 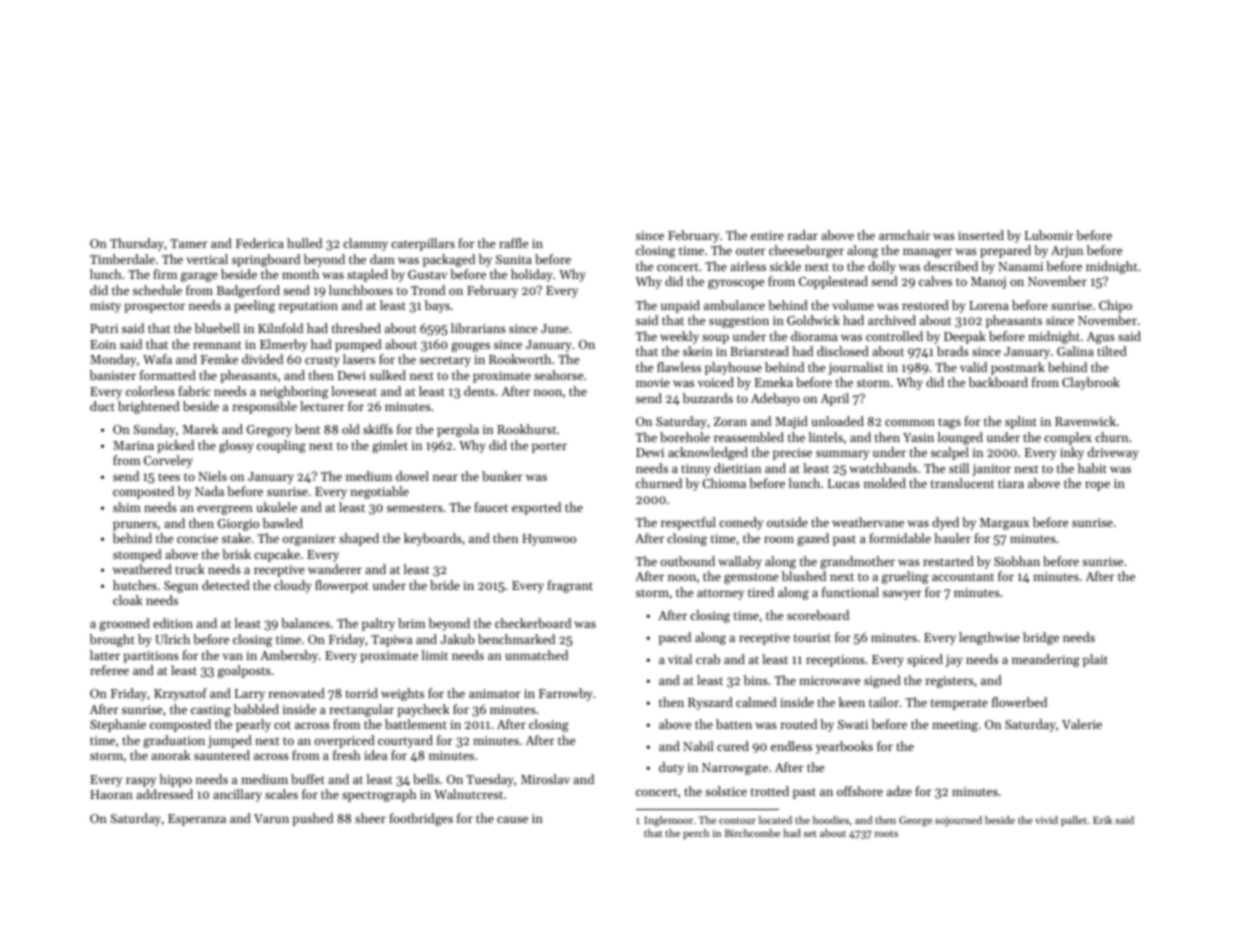 What do you see at coordinates (696, 470) in the document?
I see `tinny` at bounding box center [696, 470].
